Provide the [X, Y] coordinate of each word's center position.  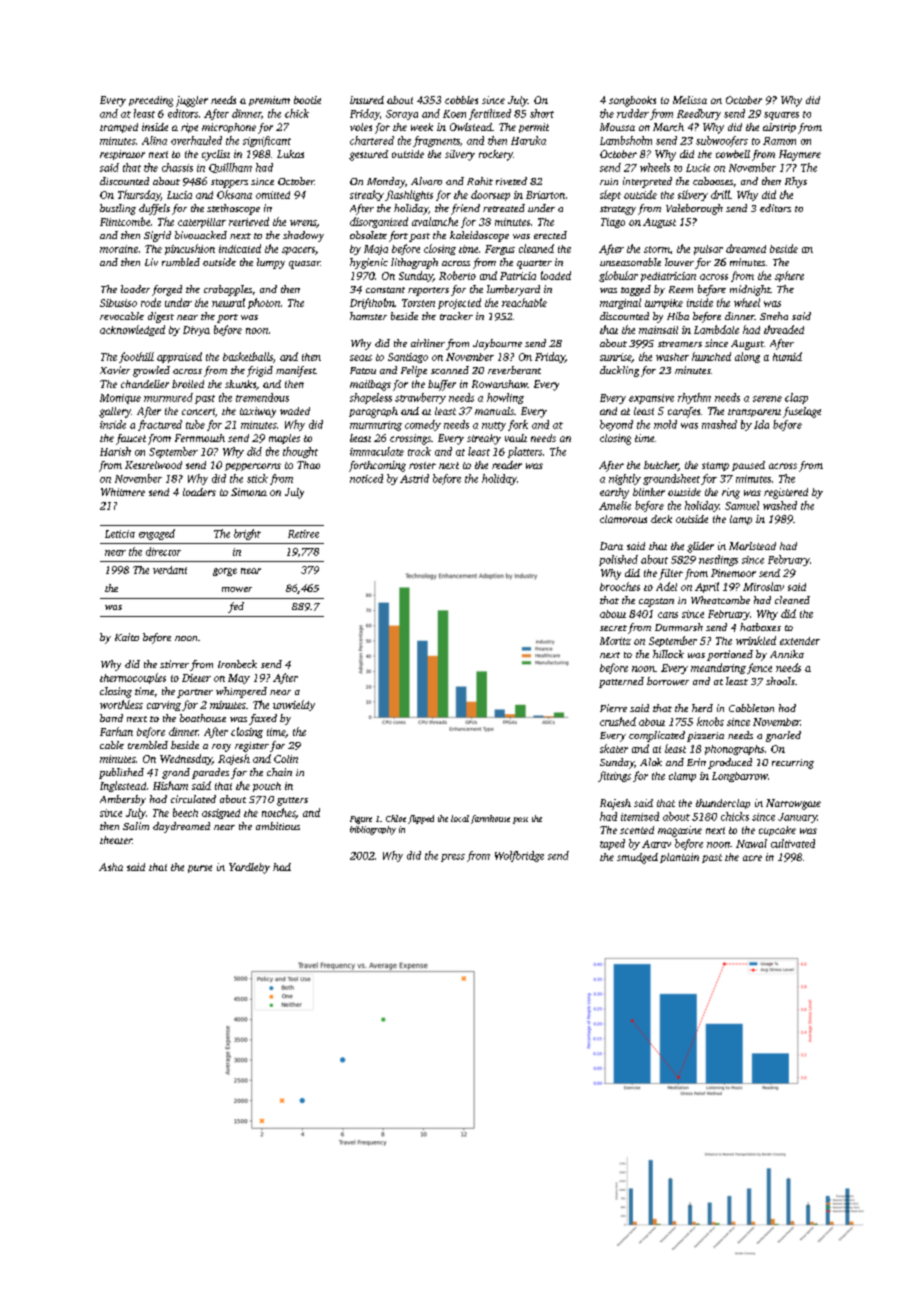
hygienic [369, 263]
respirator [122, 155]
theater [116, 840]
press [453, 858]
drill [720, 194]
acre [752, 858]
